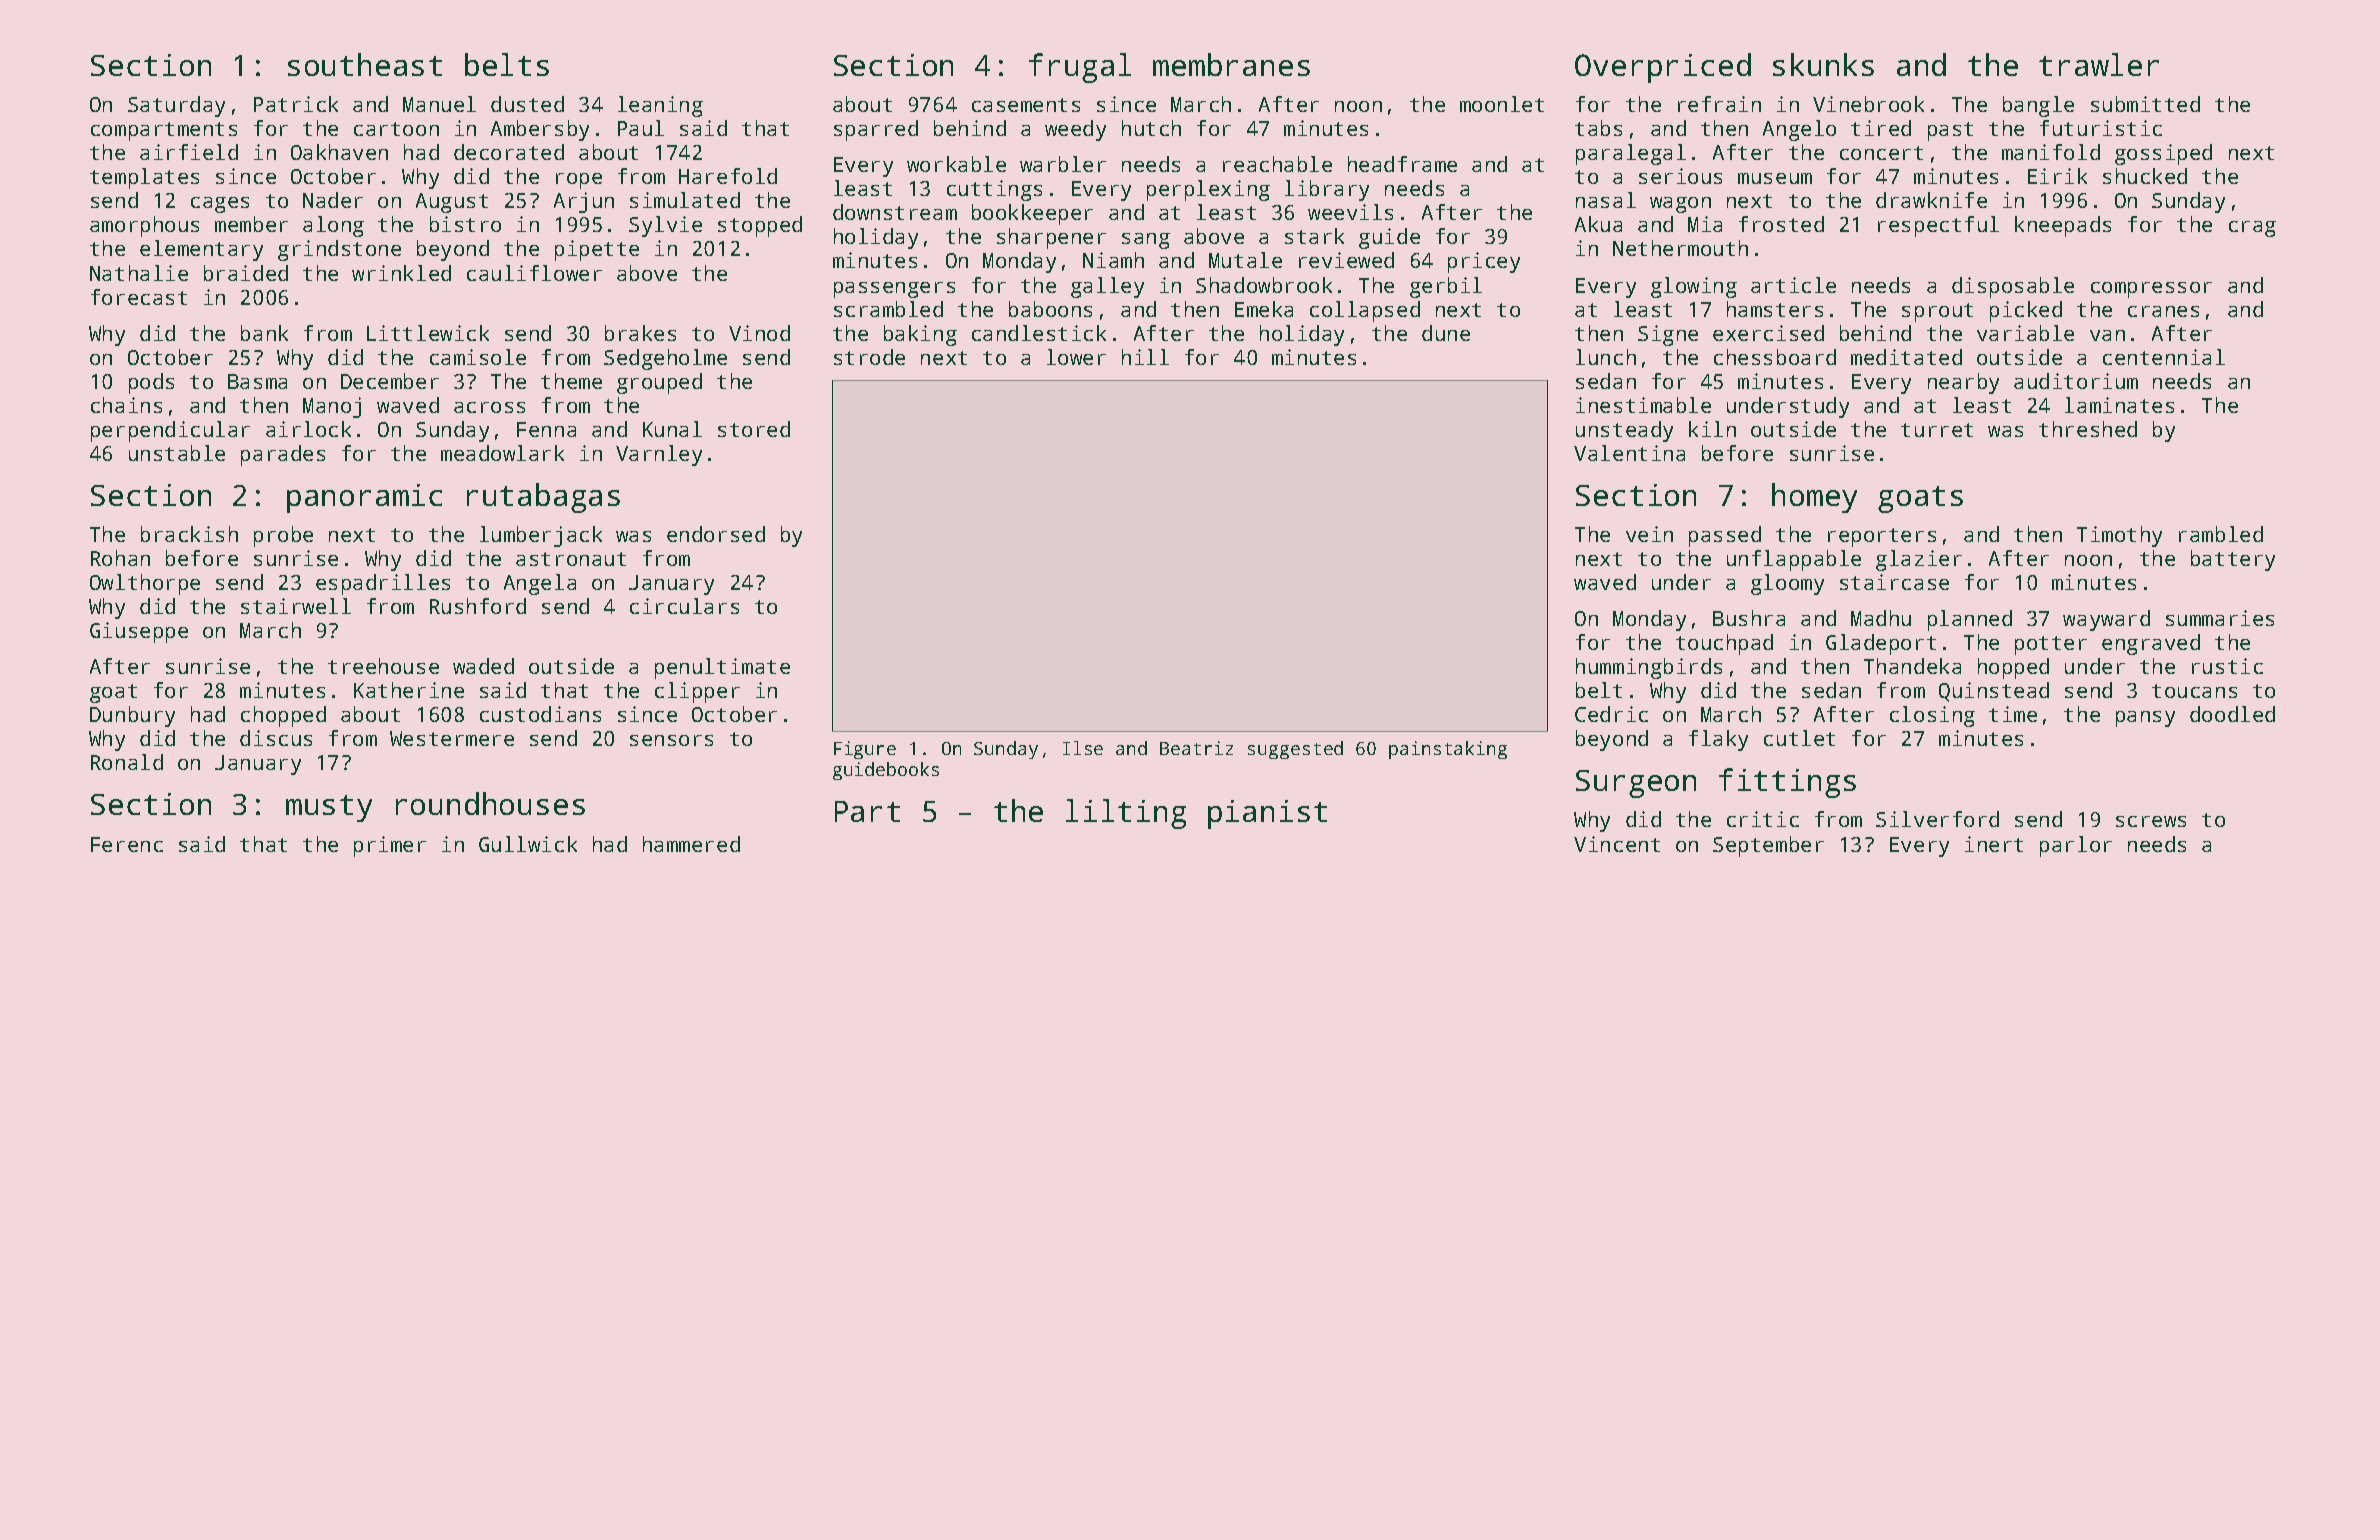 This image has width=2380, height=1540. Describe the element at coordinates (2026, 311) in the image. I see `picked` at that location.
